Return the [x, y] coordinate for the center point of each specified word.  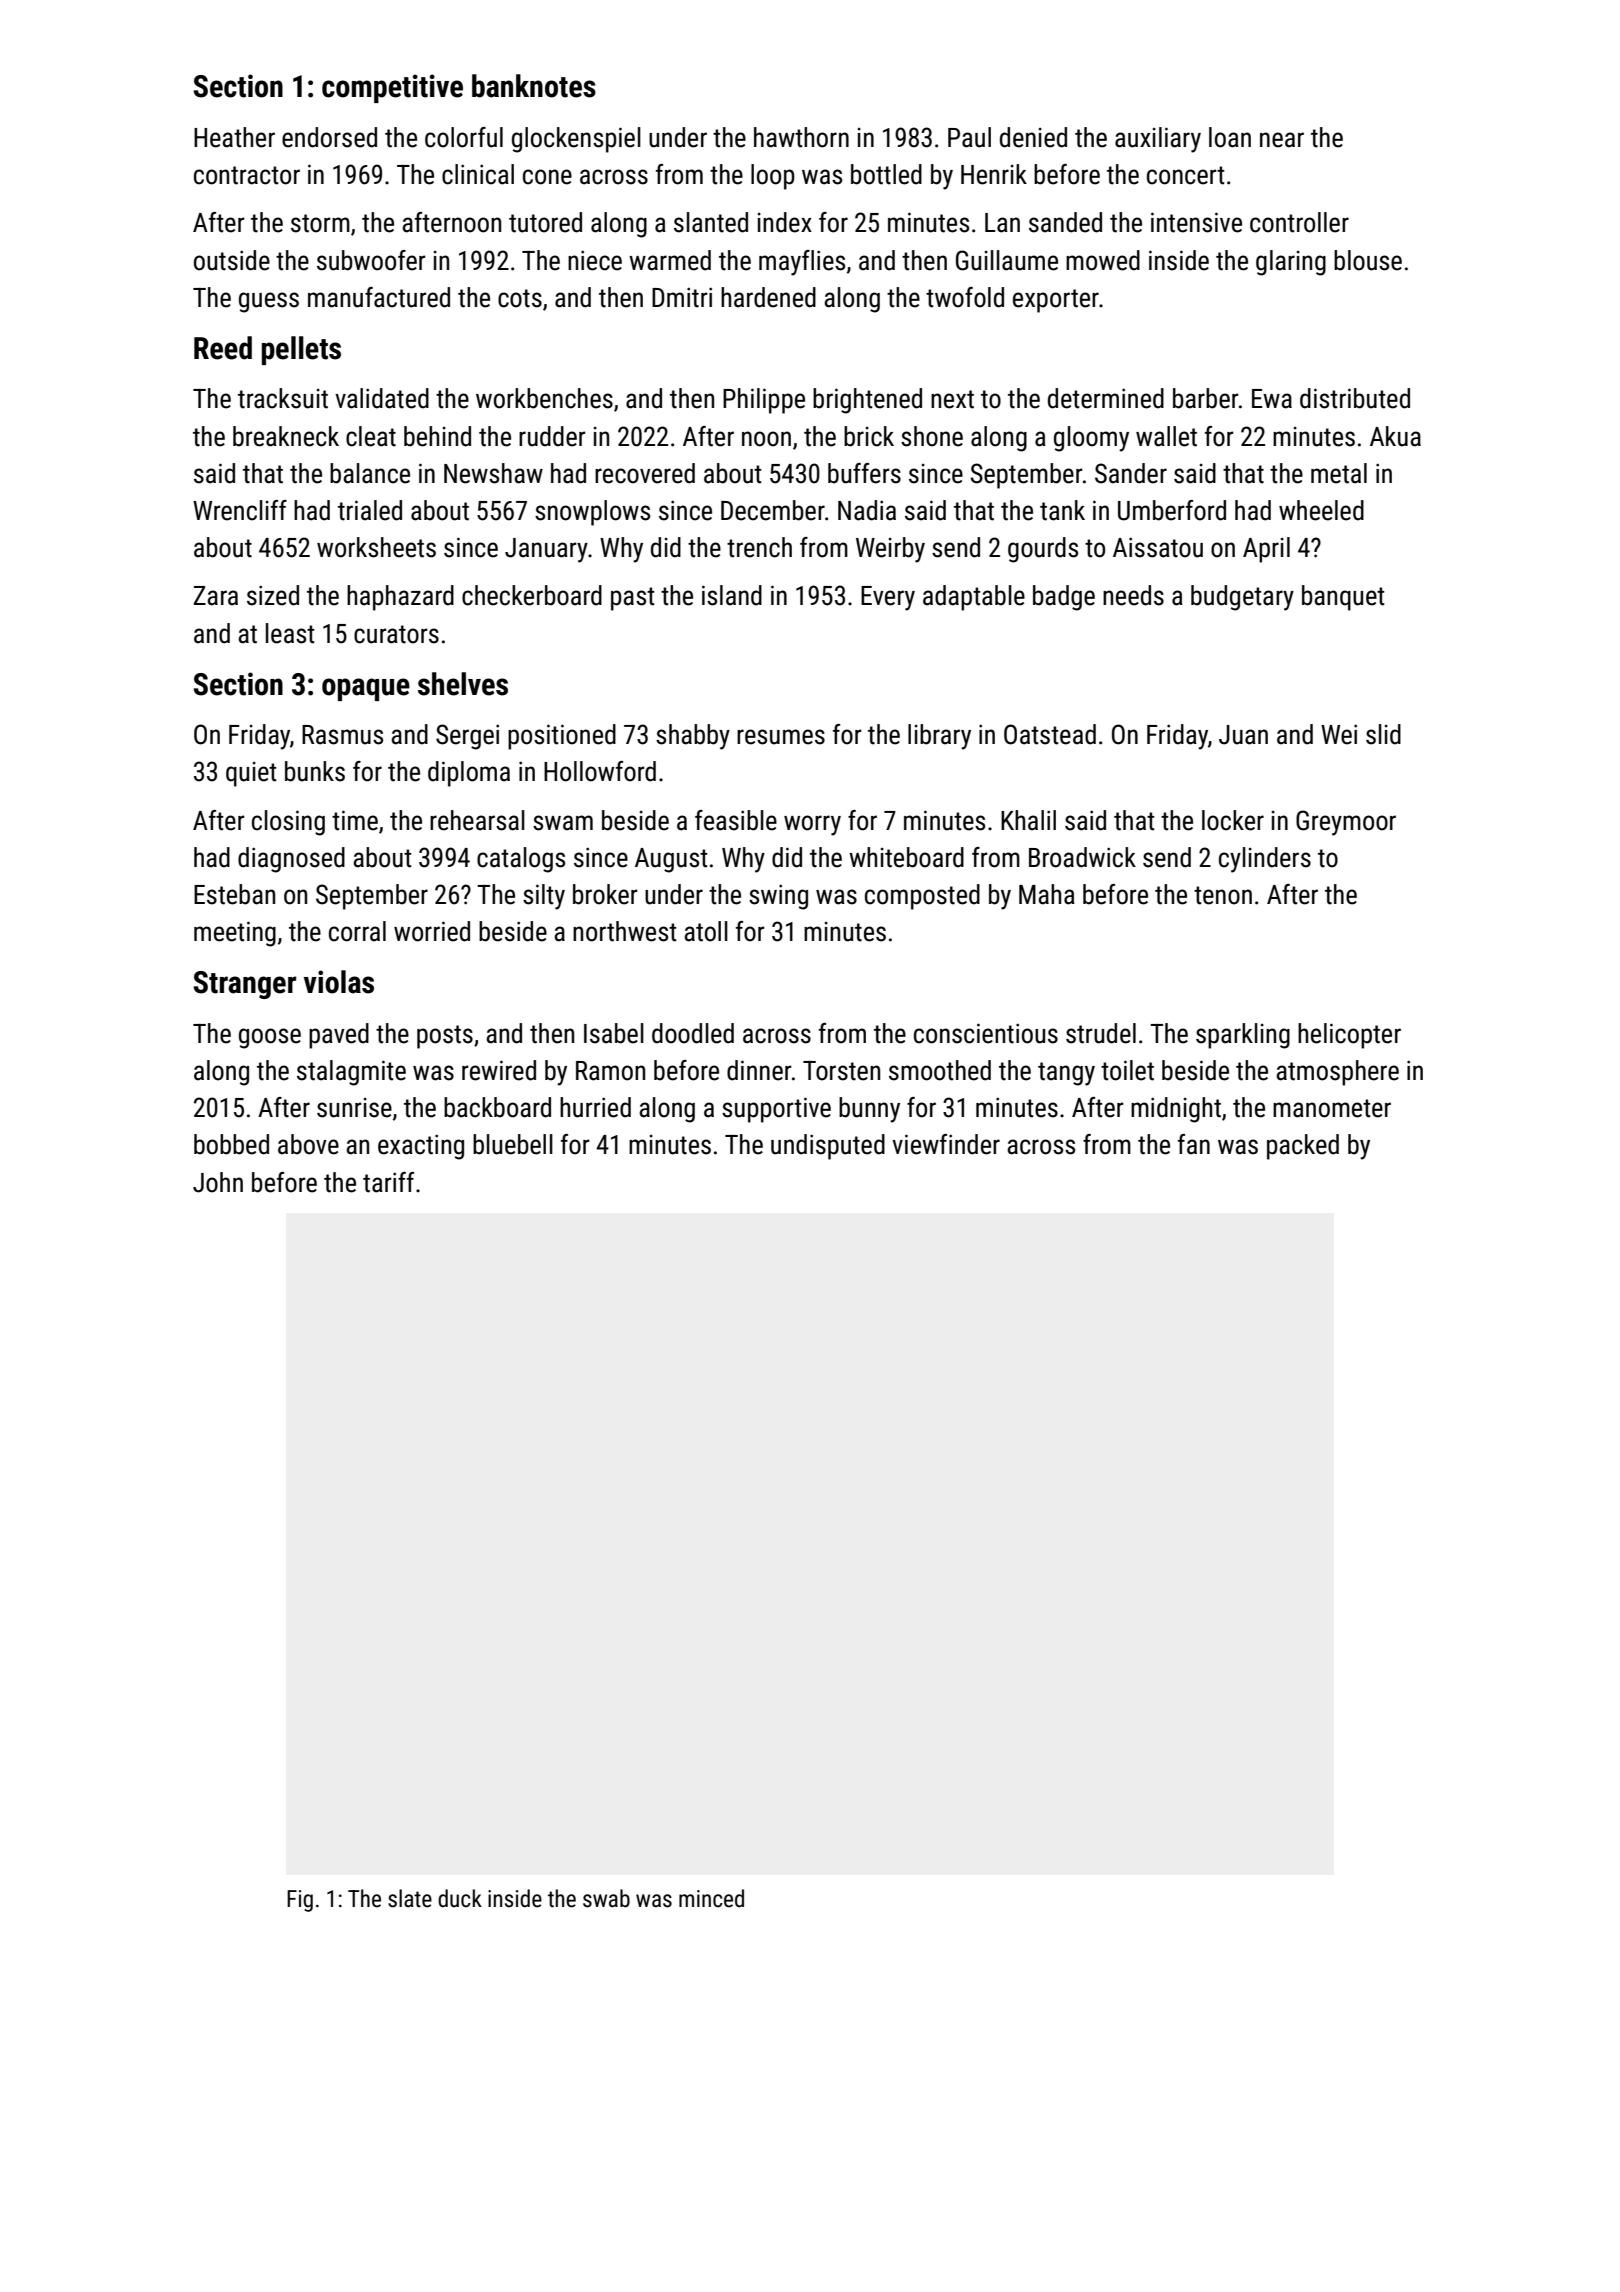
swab [606, 1898]
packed [1303, 1147]
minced [711, 1898]
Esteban [234, 894]
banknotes [534, 86]
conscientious [986, 1033]
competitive [392, 88]
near [1282, 140]
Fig [300, 1901]
